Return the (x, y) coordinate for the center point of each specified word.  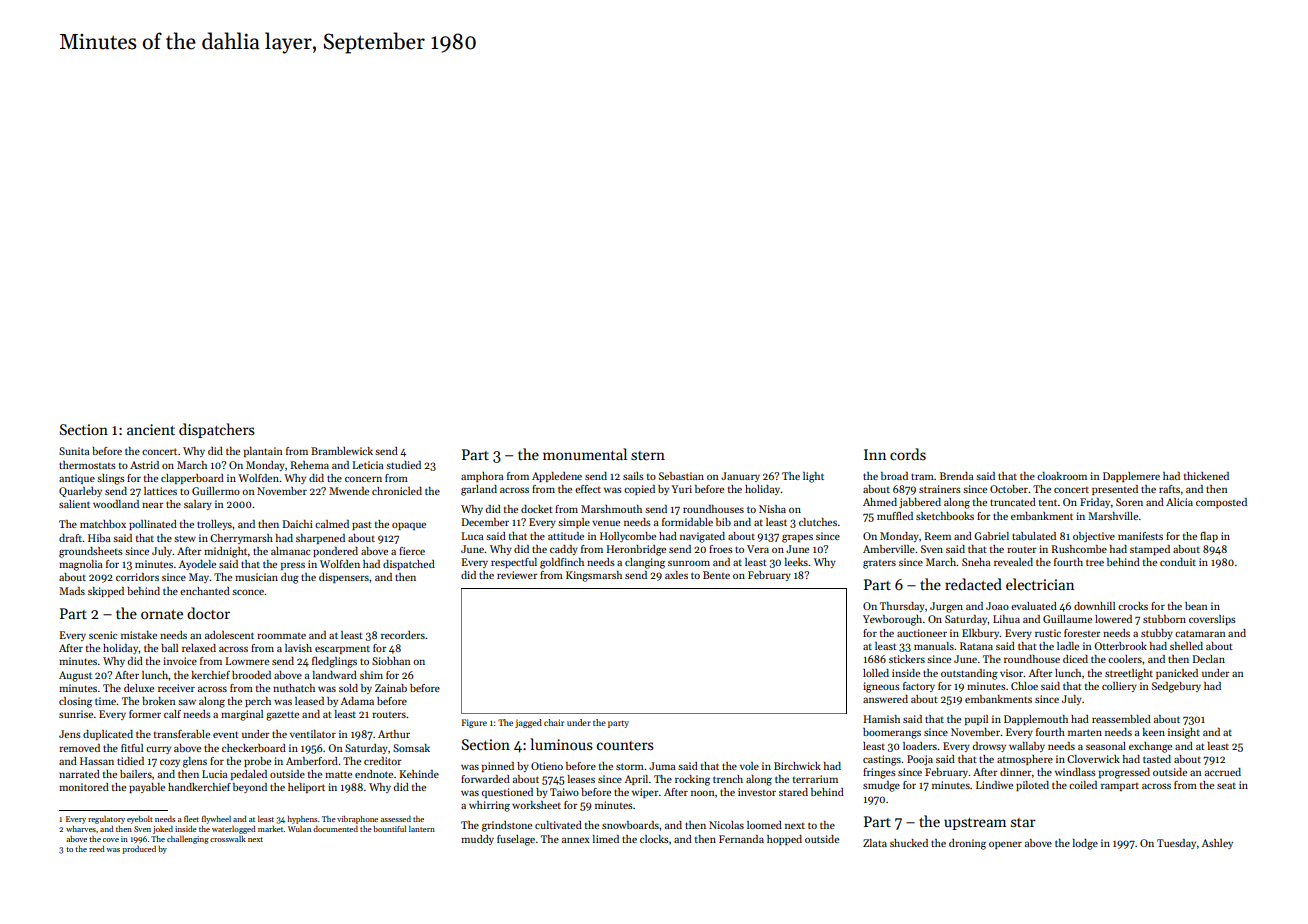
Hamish (881, 719)
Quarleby (80, 492)
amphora (482, 477)
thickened (1206, 476)
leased (309, 701)
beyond (250, 788)
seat (1226, 786)
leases (581, 779)
